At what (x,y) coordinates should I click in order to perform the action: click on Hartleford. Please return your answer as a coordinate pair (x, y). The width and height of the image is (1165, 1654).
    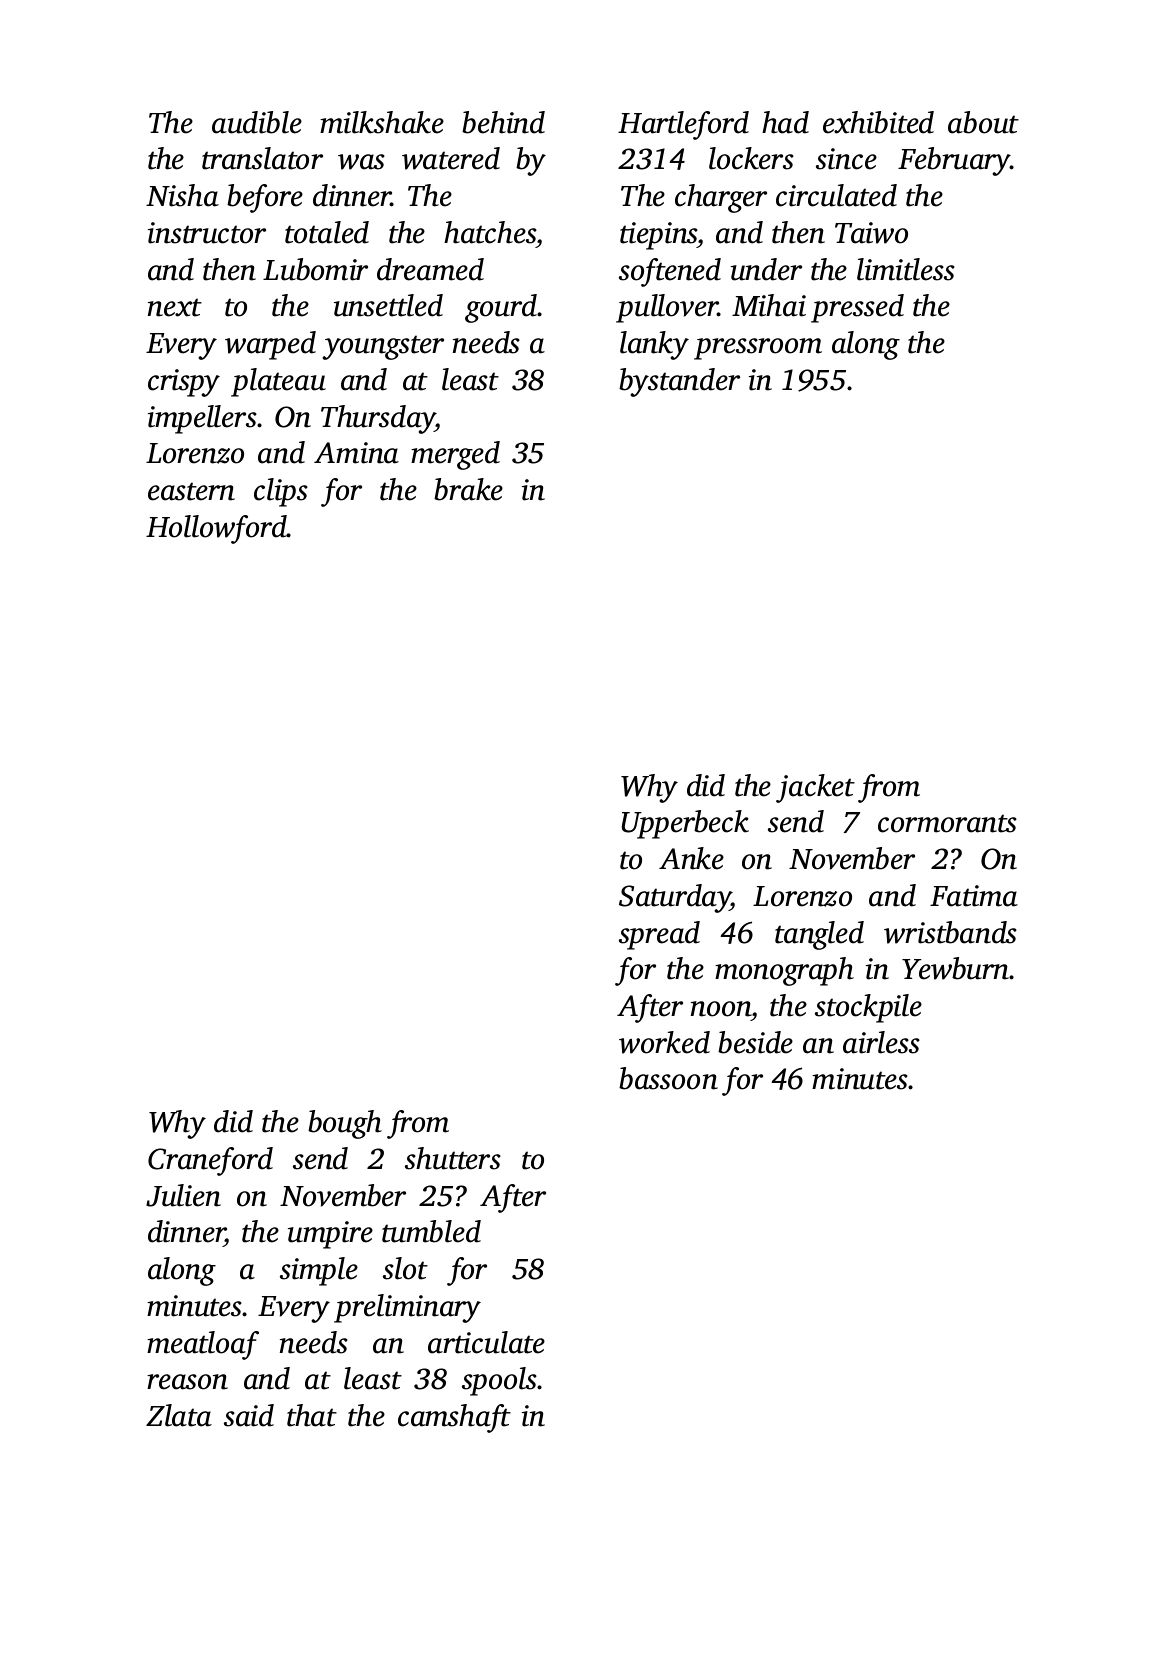
    Looking at the image, I should click on (683, 125).
